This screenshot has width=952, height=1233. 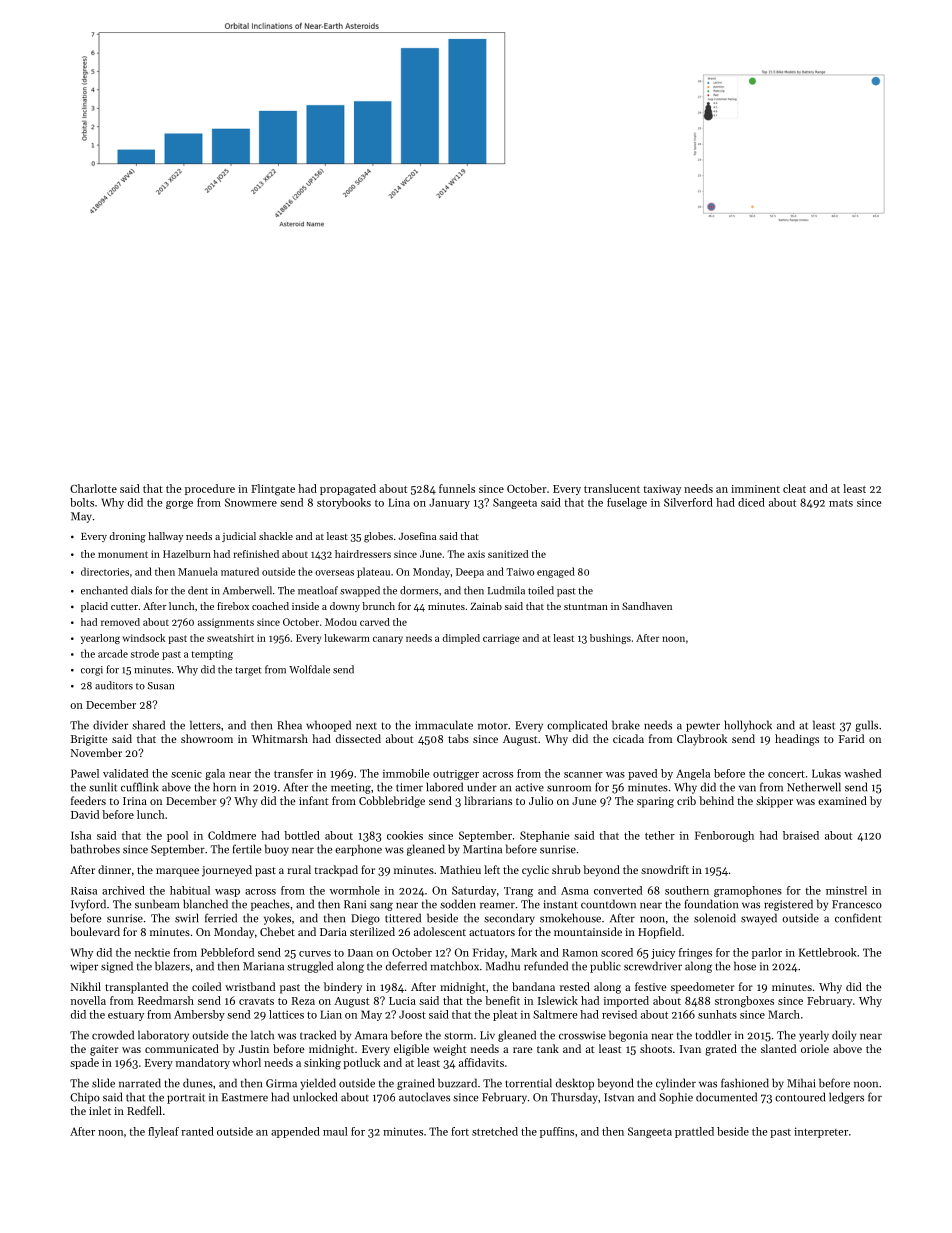 I want to click on Sandhaven, so click(x=647, y=606).
